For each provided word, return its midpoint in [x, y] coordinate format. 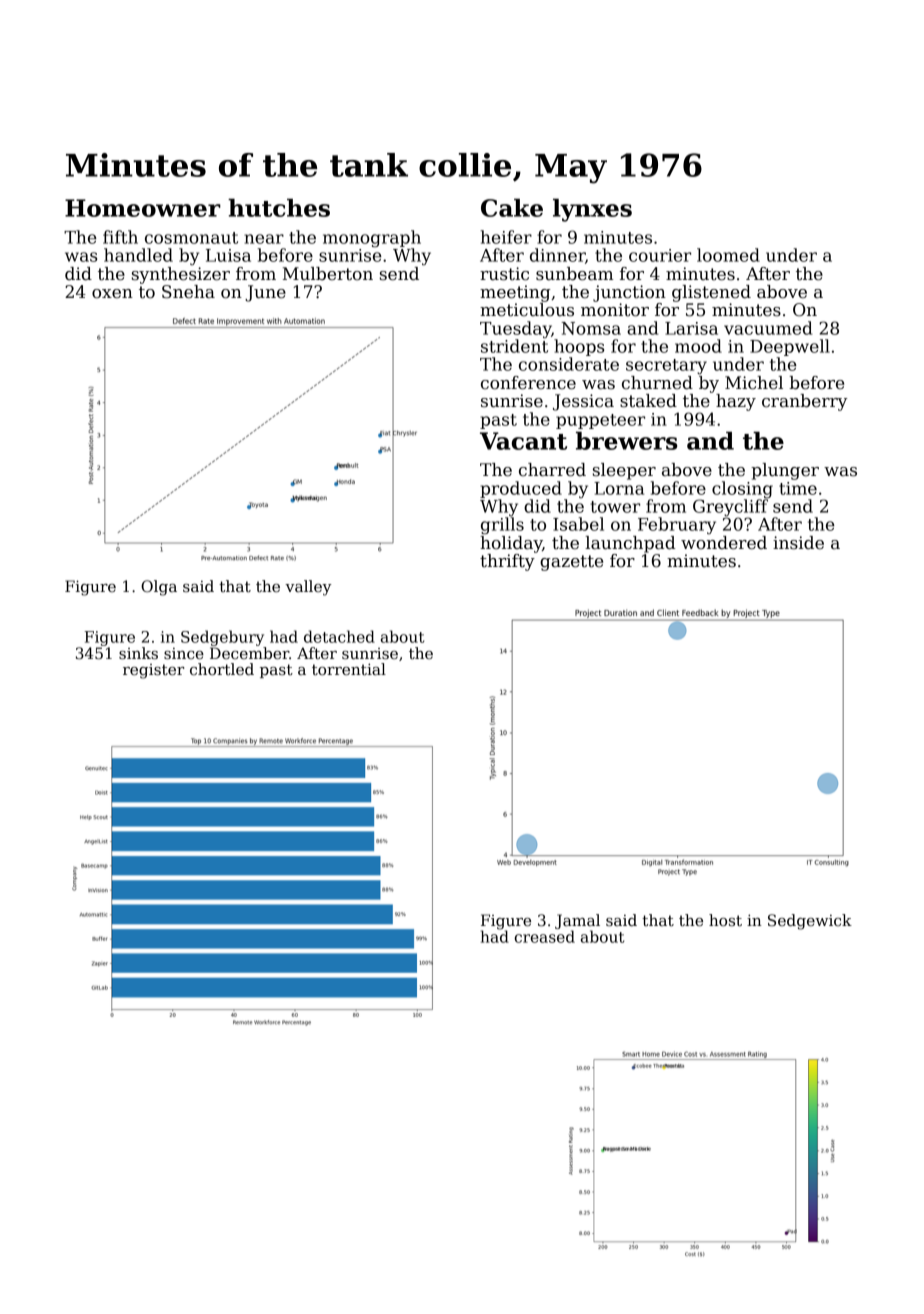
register [153, 671]
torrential [349, 669]
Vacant [523, 441]
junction [629, 293]
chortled [222, 669]
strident [514, 346]
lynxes [592, 210]
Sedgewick [810, 922]
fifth [120, 237]
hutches [279, 207]
